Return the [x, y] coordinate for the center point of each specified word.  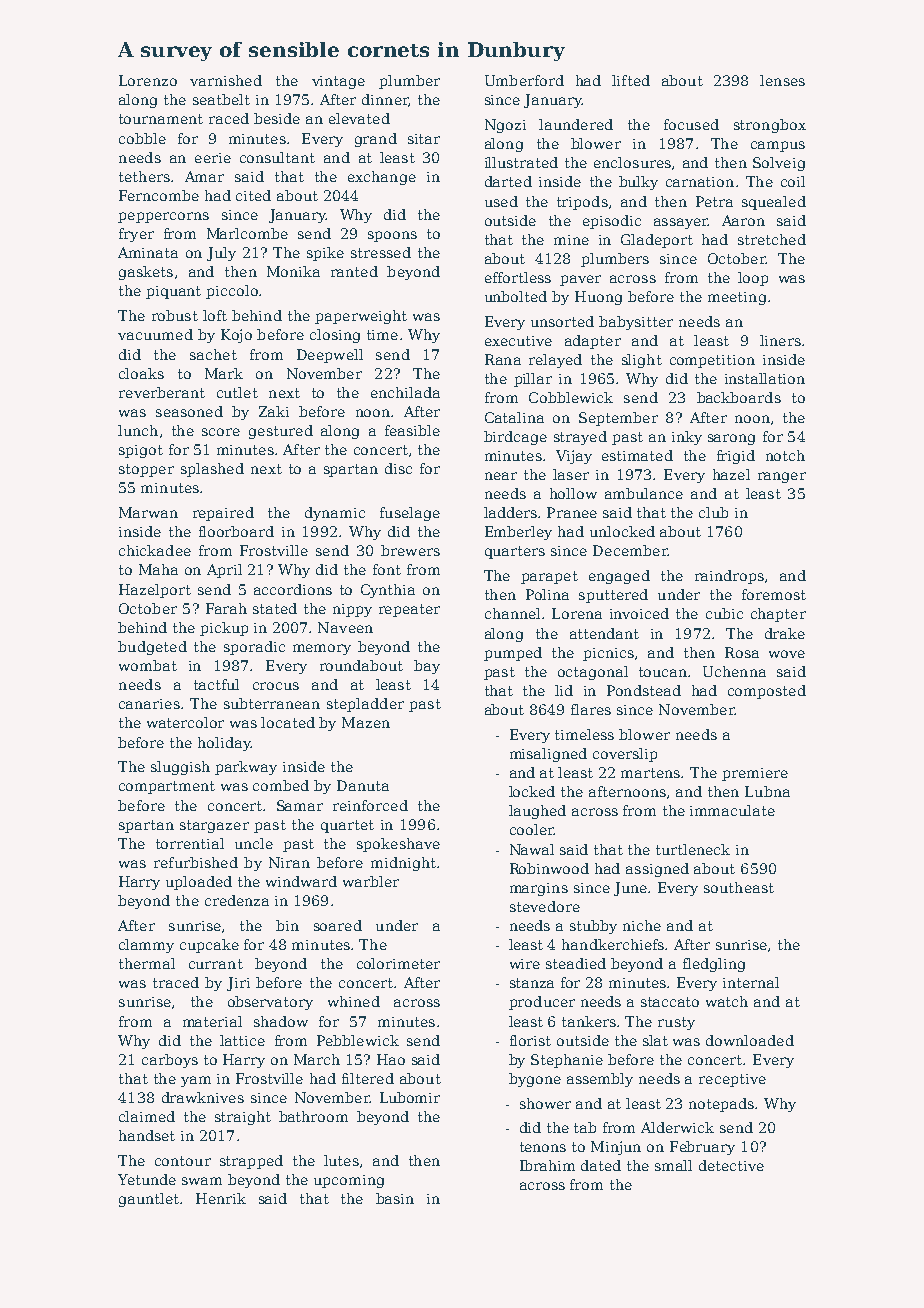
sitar [424, 139]
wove [787, 654]
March [317, 1059]
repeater [409, 610]
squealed [774, 203]
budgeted [152, 648]
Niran [289, 862]
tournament [161, 119]
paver [580, 280]
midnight [403, 864]
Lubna [767, 791]
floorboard [236, 531]
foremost [774, 594]
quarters [515, 552]
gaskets [146, 273]
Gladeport [657, 241]
